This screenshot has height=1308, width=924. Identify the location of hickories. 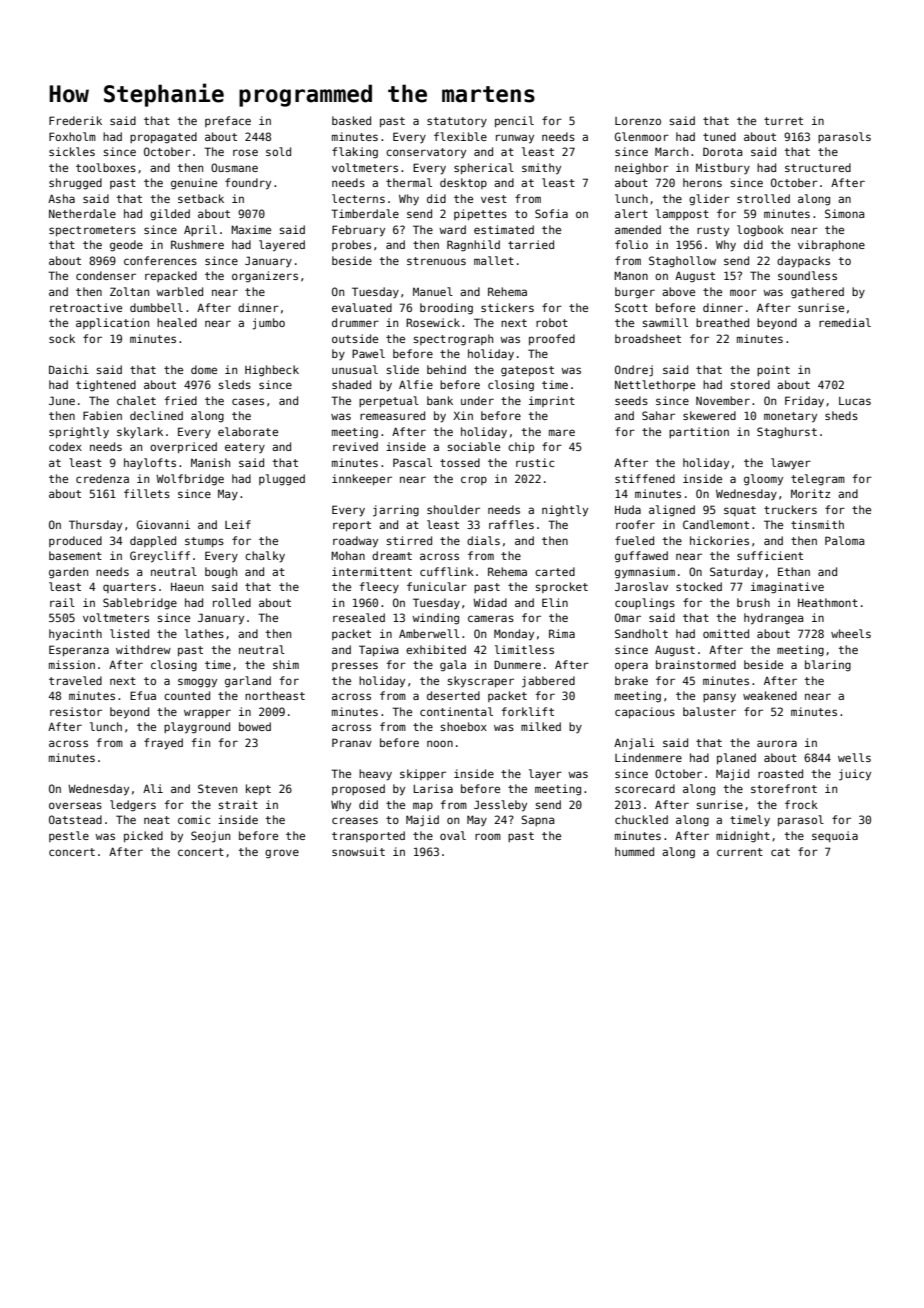
(719, 540).
